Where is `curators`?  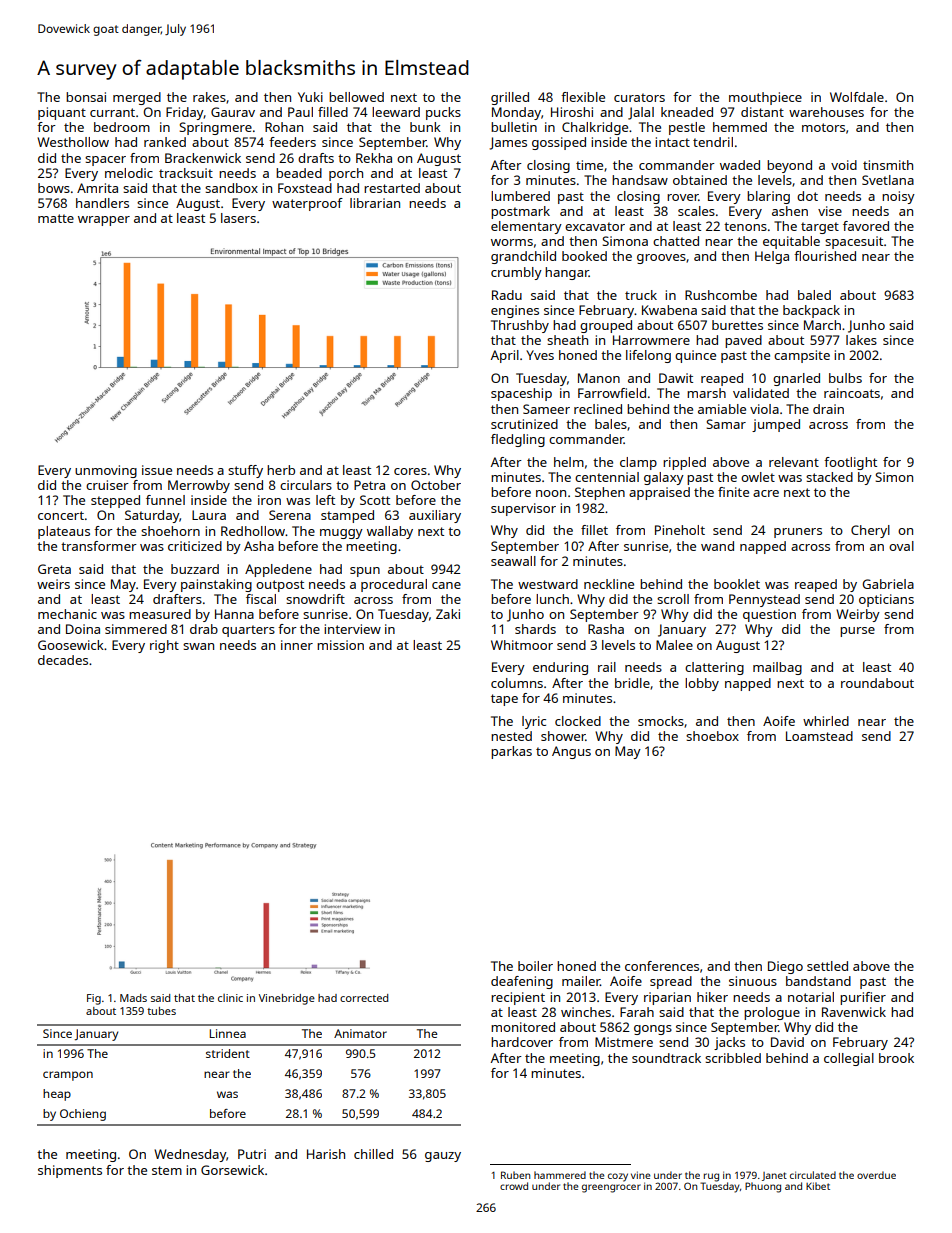
curators is located at coordinates (639, 97).
